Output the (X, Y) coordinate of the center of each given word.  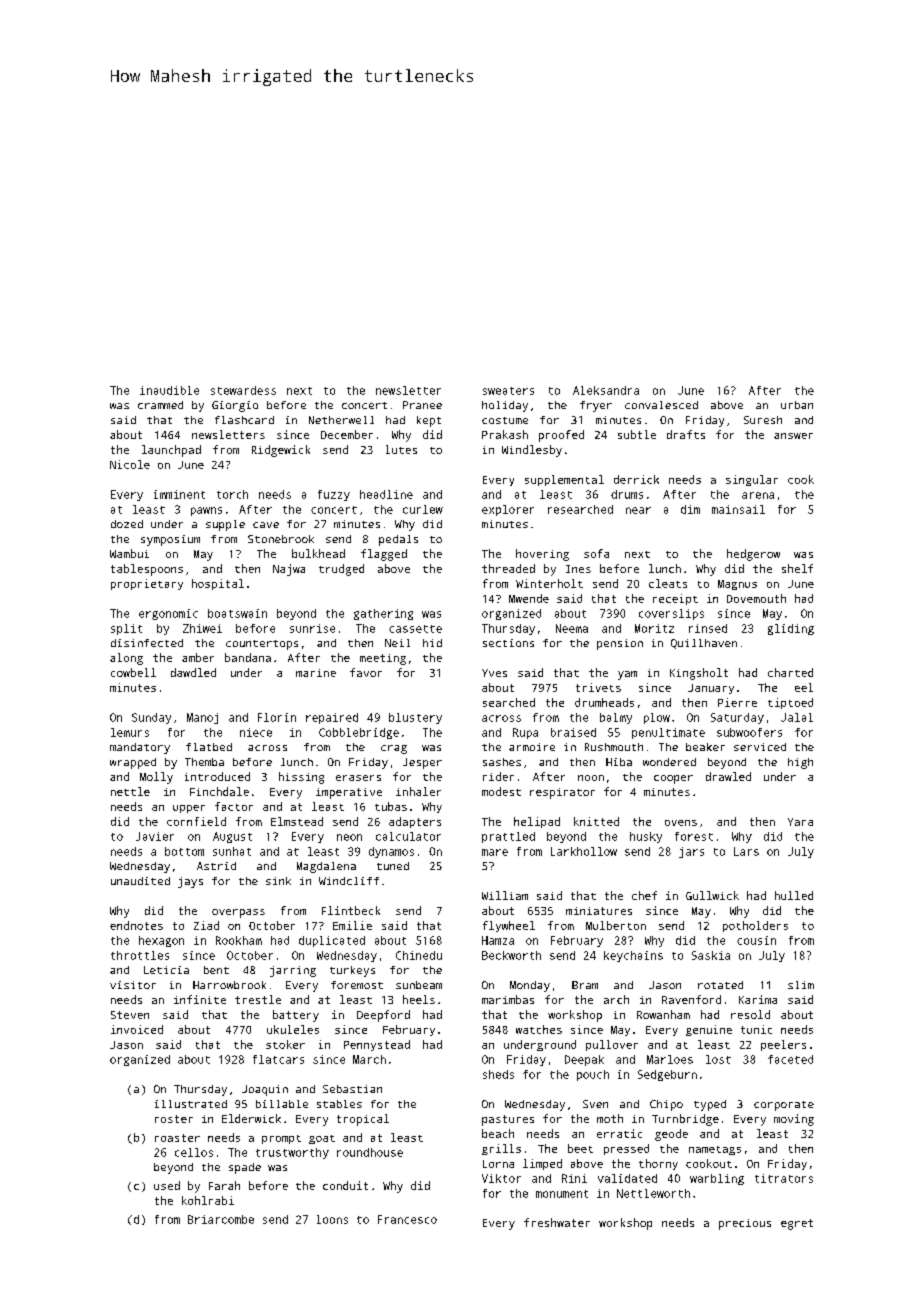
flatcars (278, 1059)
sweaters (508, 391)
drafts (686, 434)
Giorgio (235, 406)
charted (790, 672)
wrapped (133, 763)
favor (366, 672)
